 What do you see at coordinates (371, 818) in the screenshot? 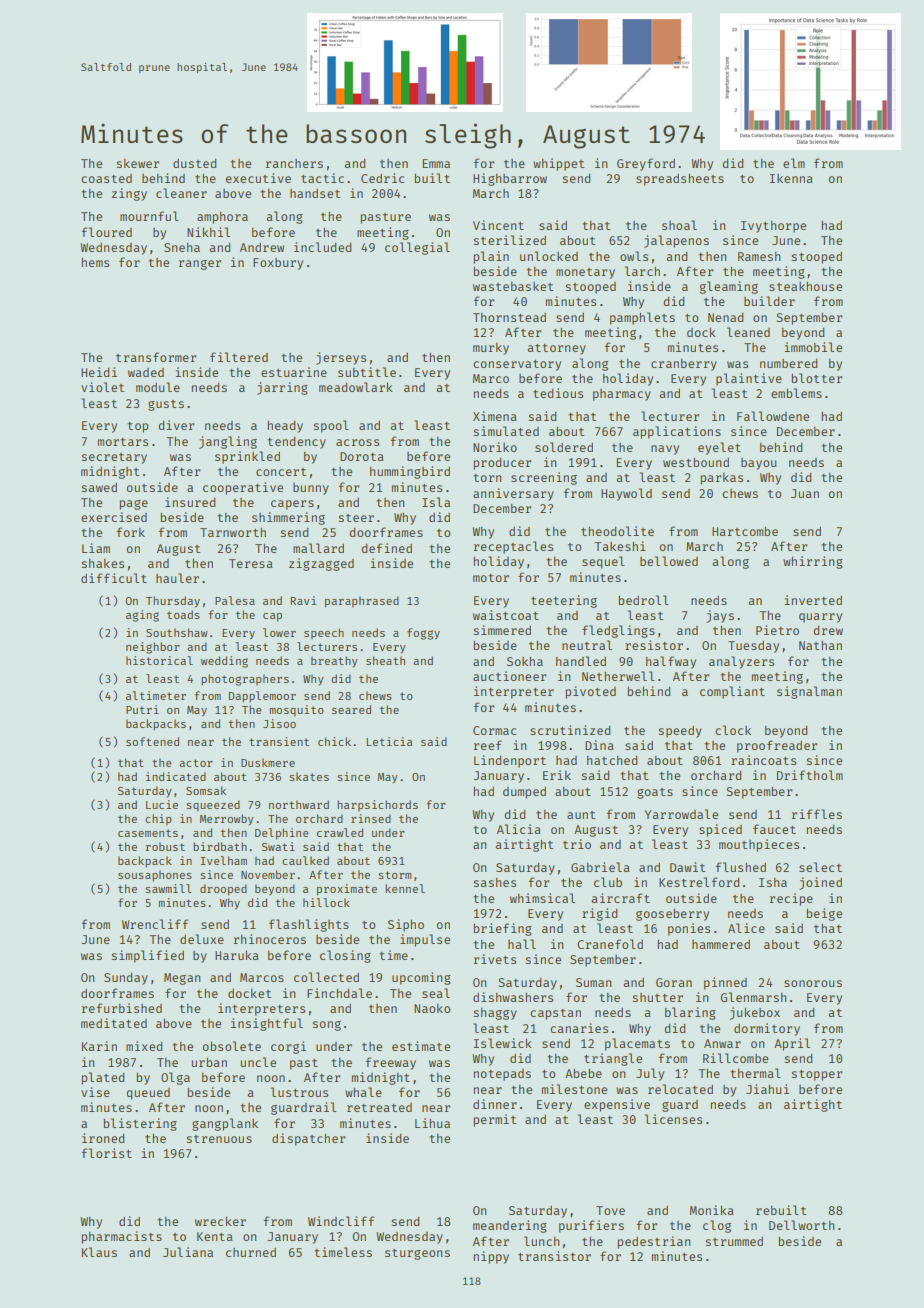
I see `rinsed` at bounding box center [371, 818].
